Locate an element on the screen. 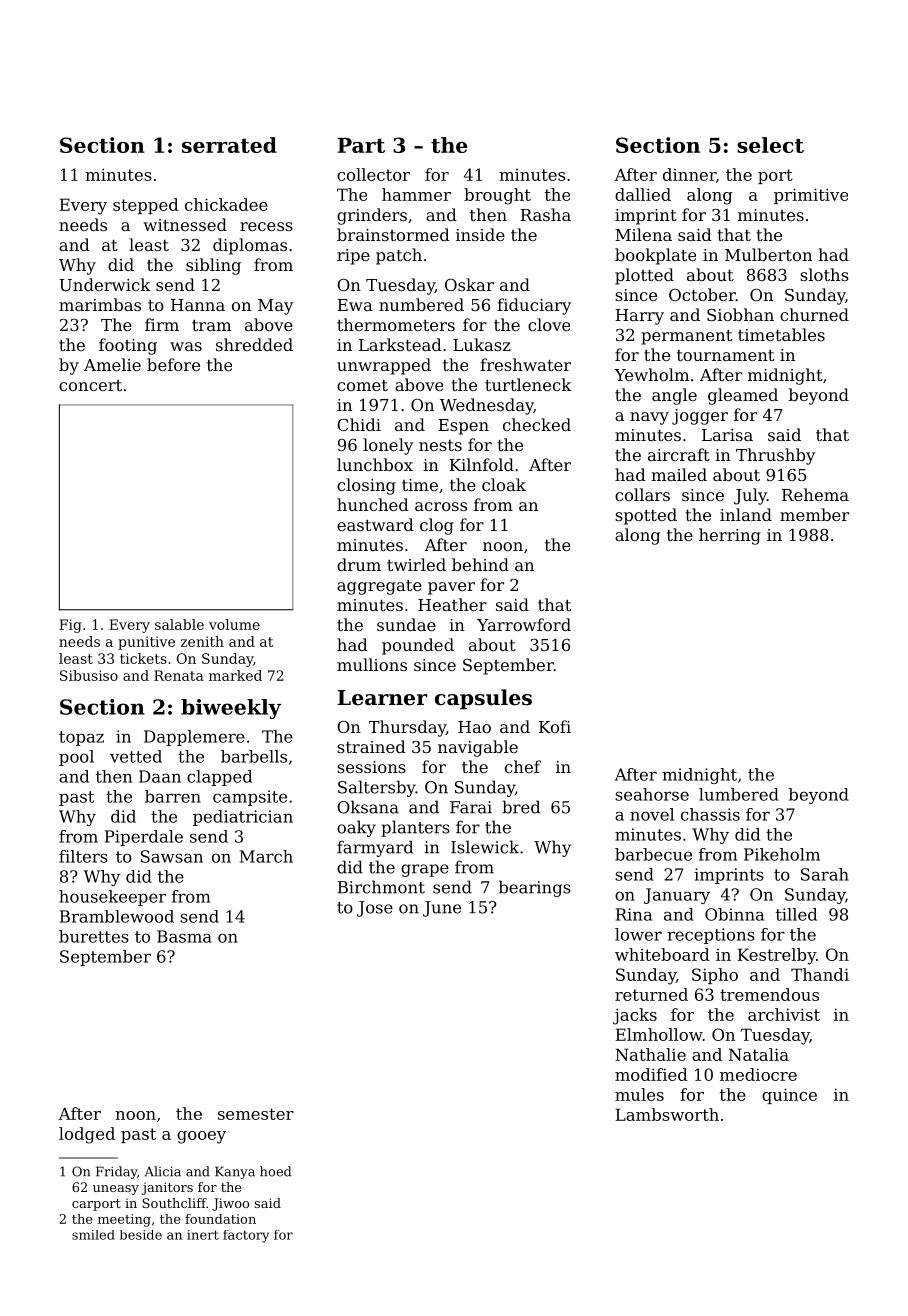 This screenshot has width=908, height=1316. Espen is located at coordinates (463, 427).
